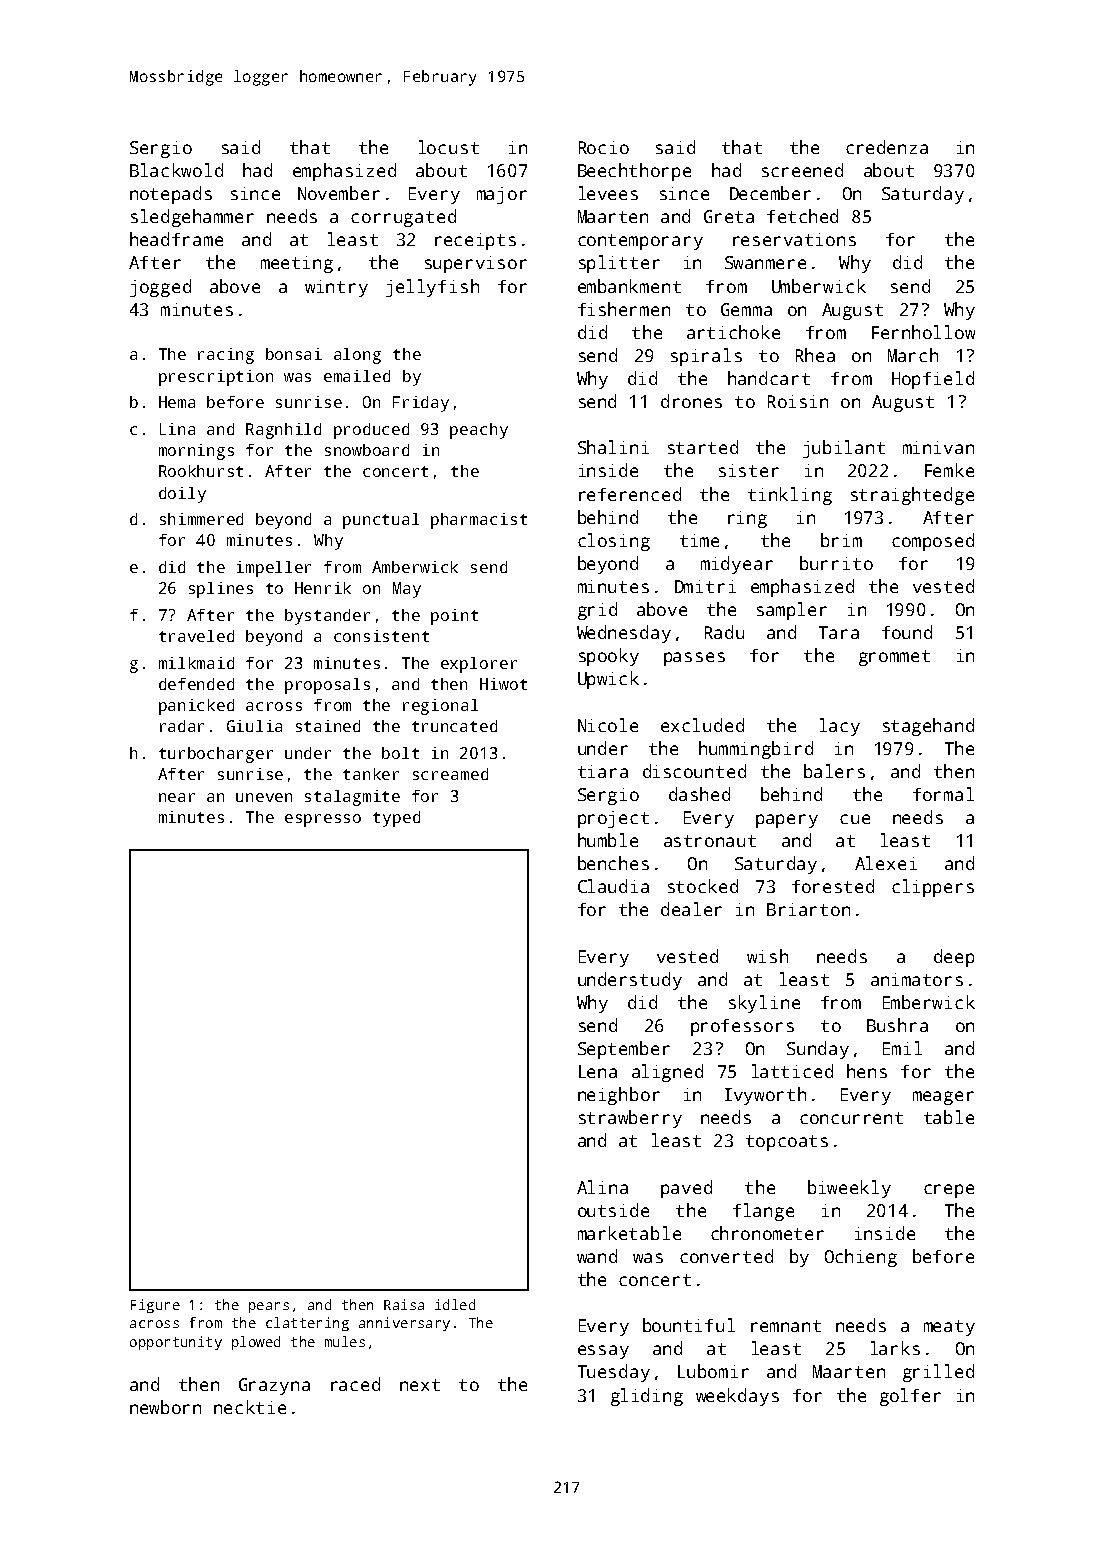  Describe the element at coordinates (861, 1258) in the document. I see `Ochieng` at that location.
